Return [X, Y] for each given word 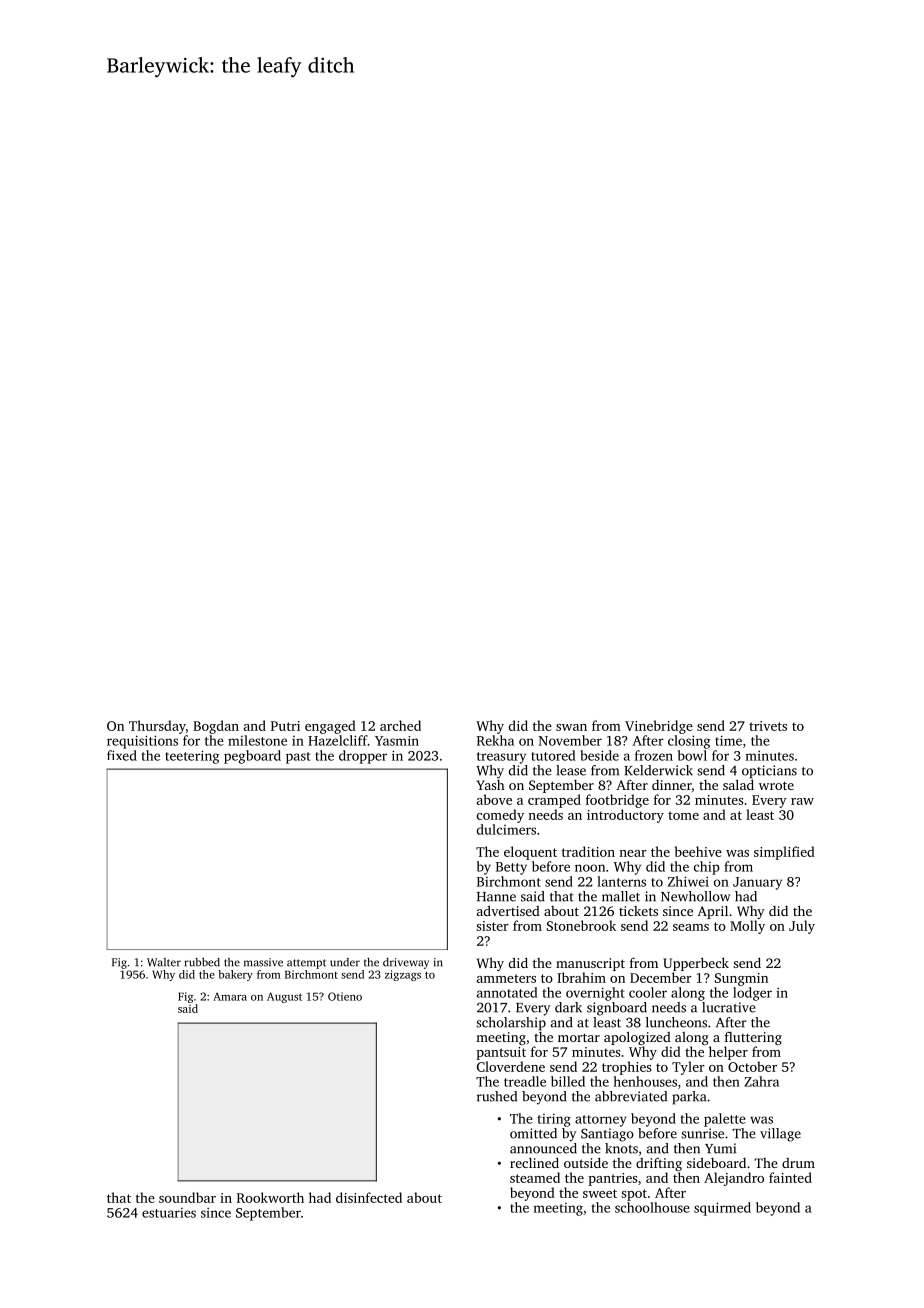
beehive [698, 851]
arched [400, 725]
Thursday [157, 727]
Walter [164, 962]
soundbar [187, 1197]
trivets [768, 726]
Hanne [496, 897]
